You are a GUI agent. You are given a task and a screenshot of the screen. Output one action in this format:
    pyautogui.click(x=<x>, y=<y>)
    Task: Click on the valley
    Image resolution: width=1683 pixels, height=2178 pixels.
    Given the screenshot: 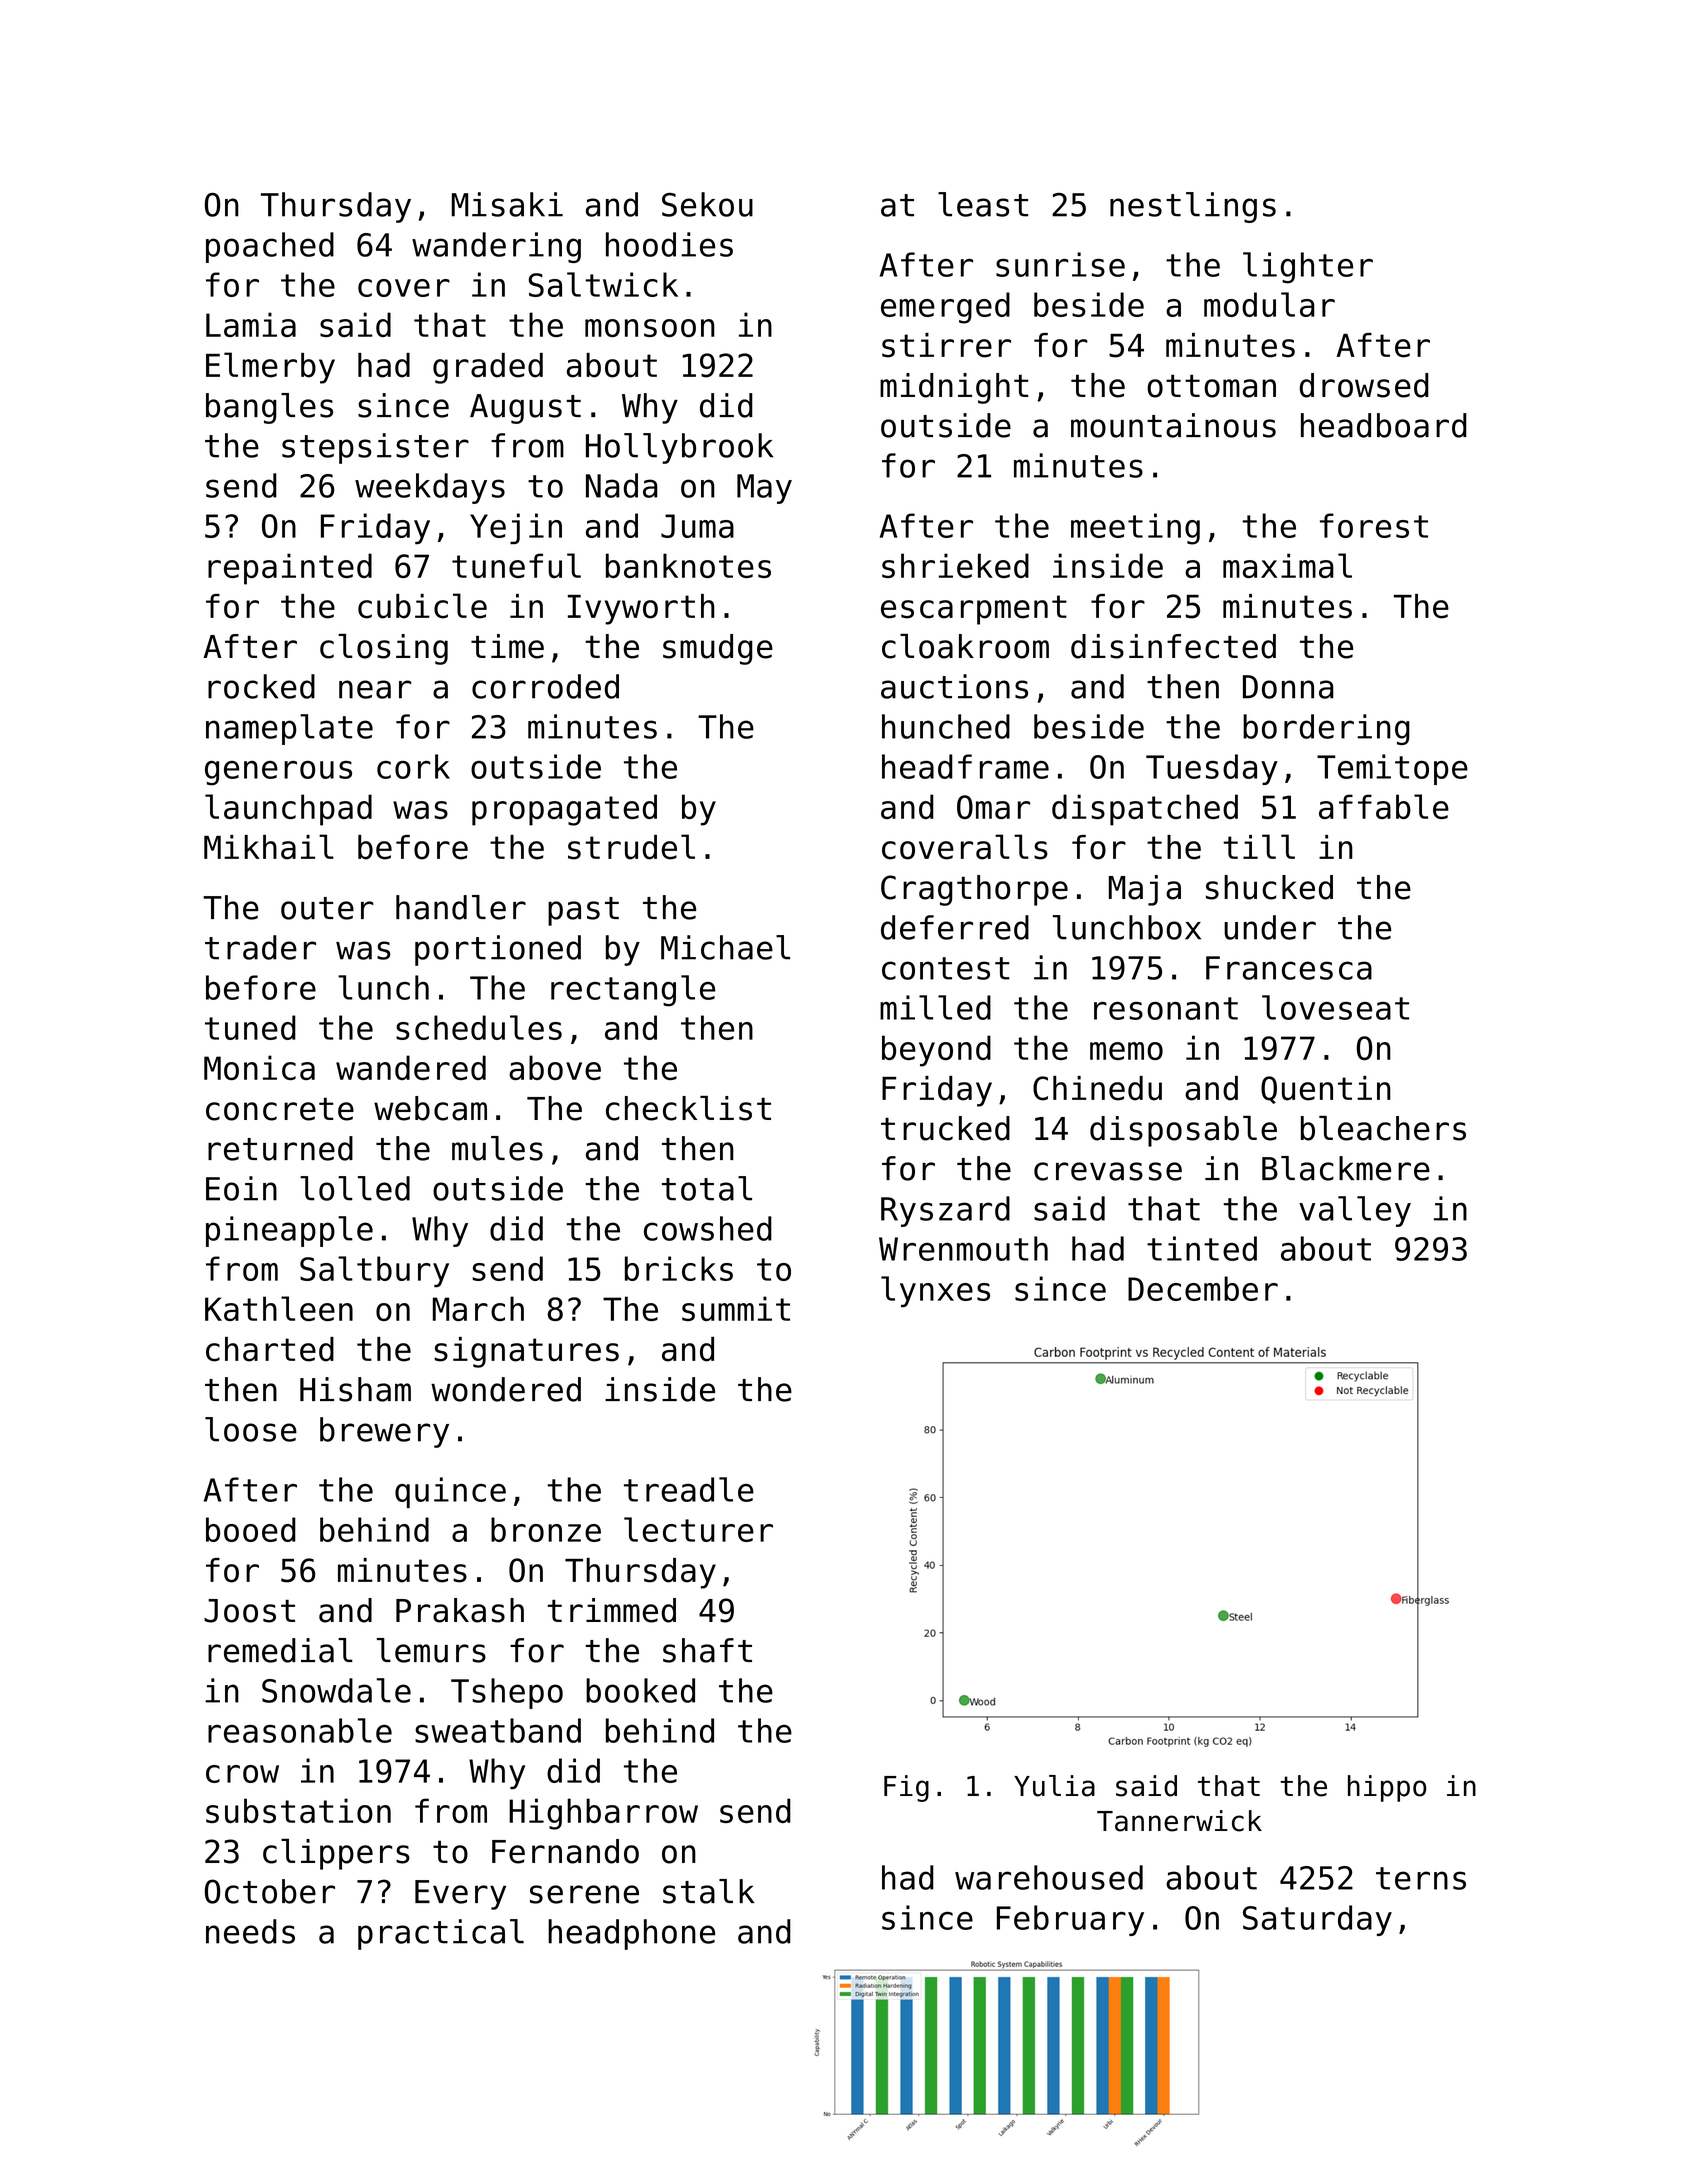 What is the action you would take?
    pyautogui.click(x=1355, y=1211)
